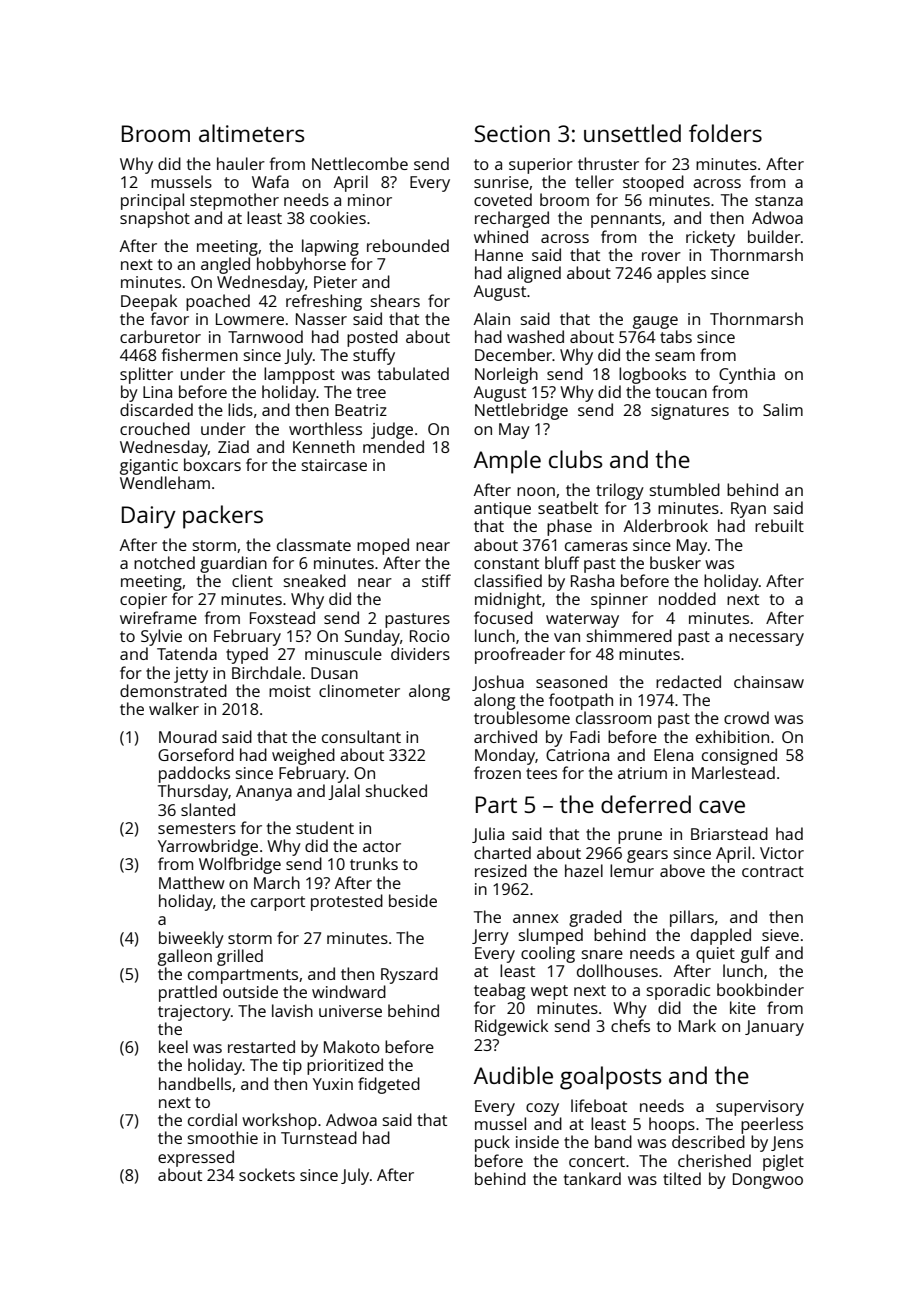  I want to click on tabulated, so click(413, 373).
